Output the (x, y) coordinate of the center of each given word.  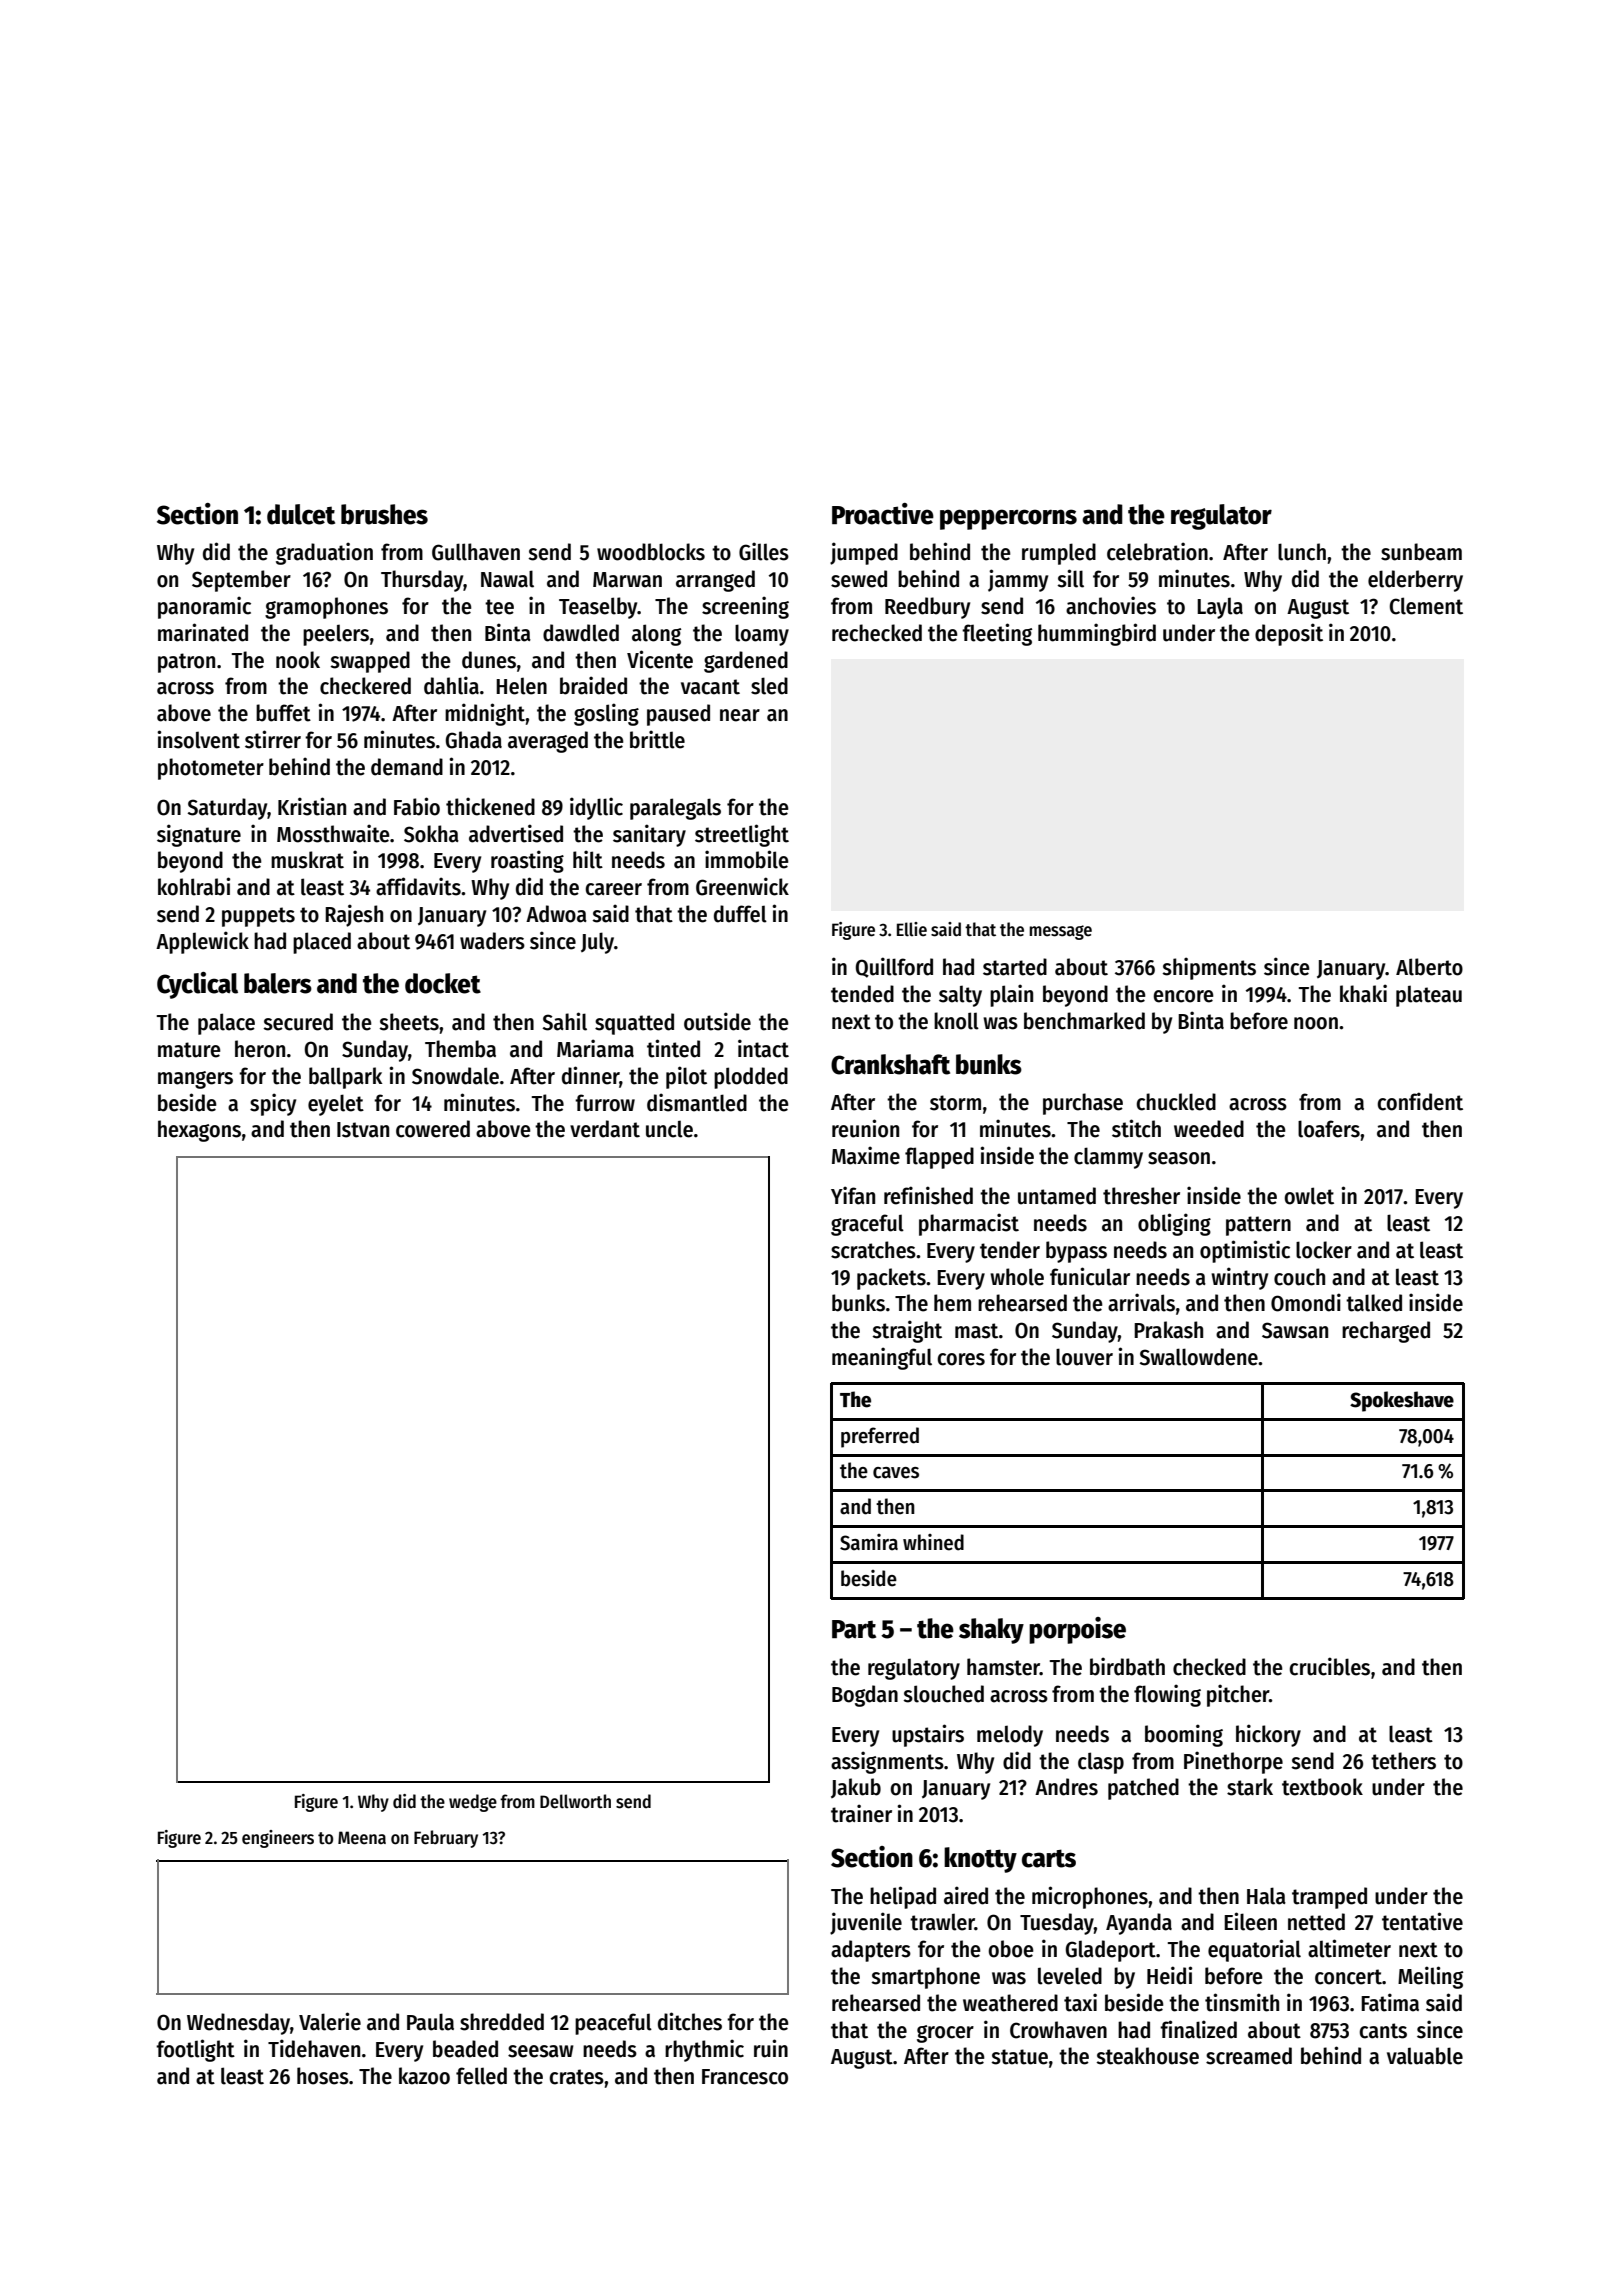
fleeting (997, 634)
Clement (1426, 606)
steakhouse (1147, 2056)
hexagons (199, 1131)
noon (1316, 1023)
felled (481, 2076)
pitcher (1238, 1695)
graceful (867, 1225)
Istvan (363, 1130)
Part (854, 1629)
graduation (324, 553)
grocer (945, 2034)
